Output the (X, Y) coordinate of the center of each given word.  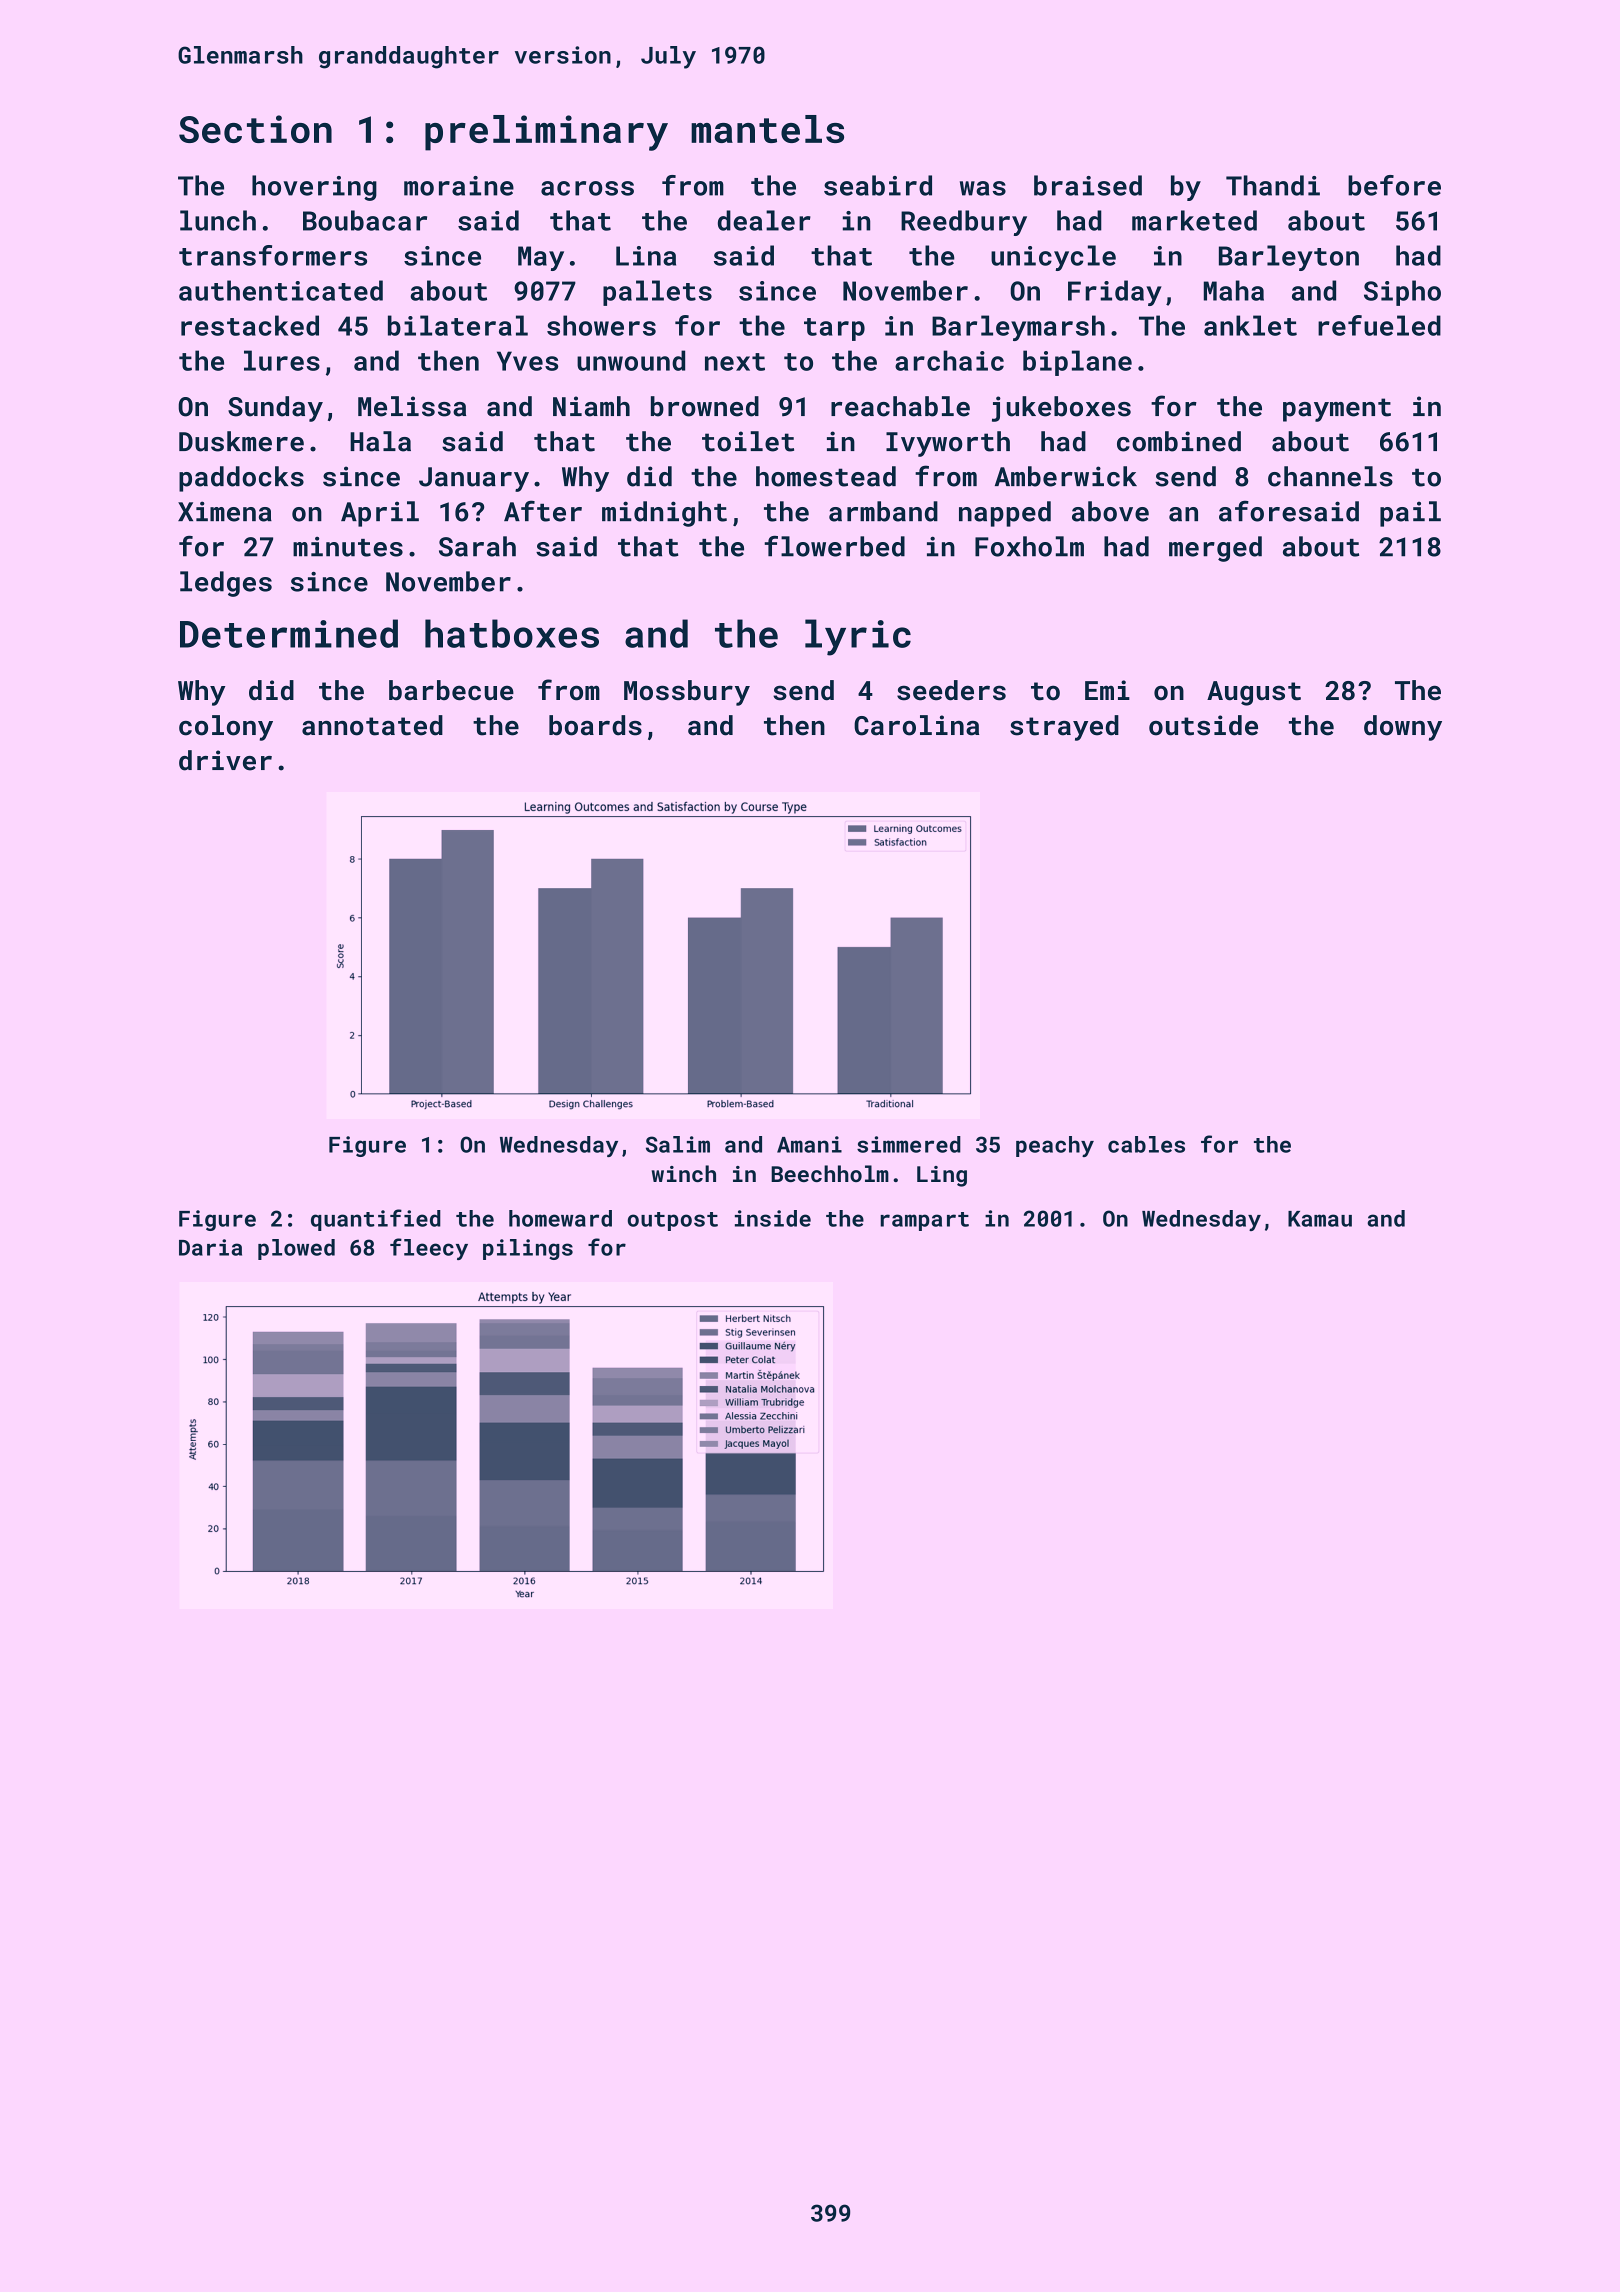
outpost (673, 1221)
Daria (210, 1247)
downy (1403, 728)
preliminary (546, 133)
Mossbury (687, 693)
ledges (226, 584)
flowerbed (834, 546)
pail (1410, 514)
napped (1005, 514)
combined (1179, 441)
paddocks (241, 479)
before (1394, 185)
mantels (767, 129)
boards (595, 725)
